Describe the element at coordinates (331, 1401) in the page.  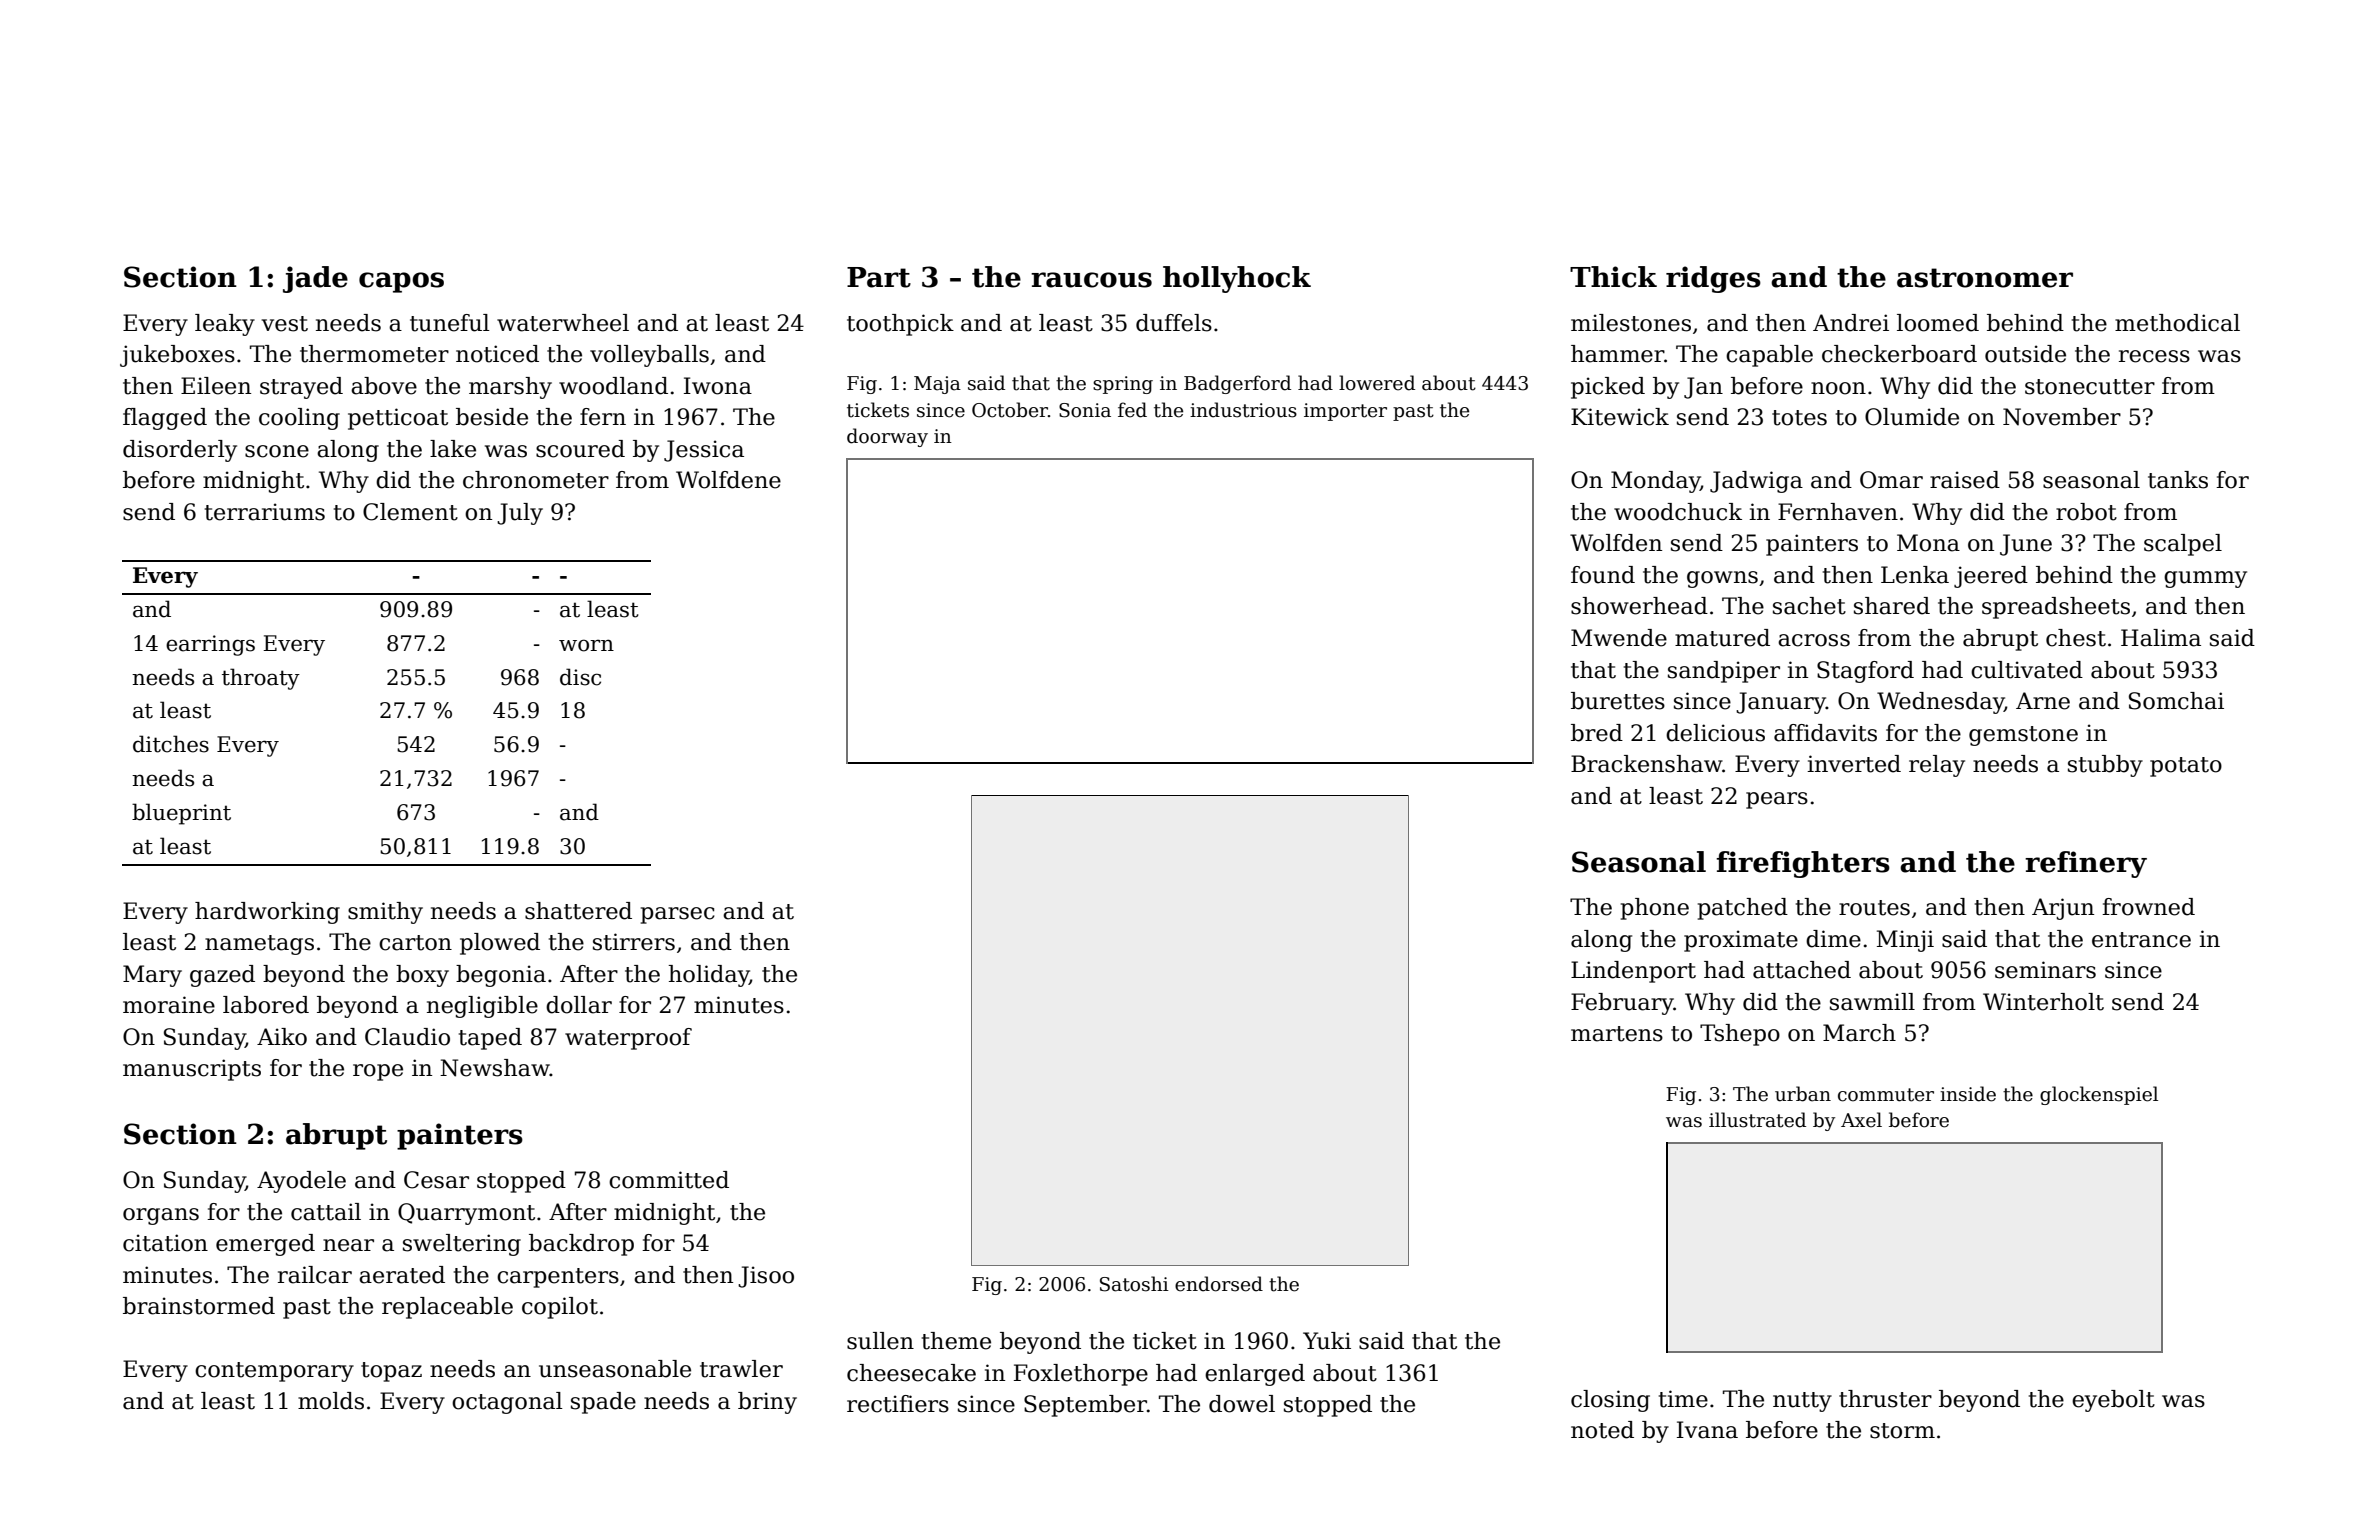
I see `molds` at that location.
